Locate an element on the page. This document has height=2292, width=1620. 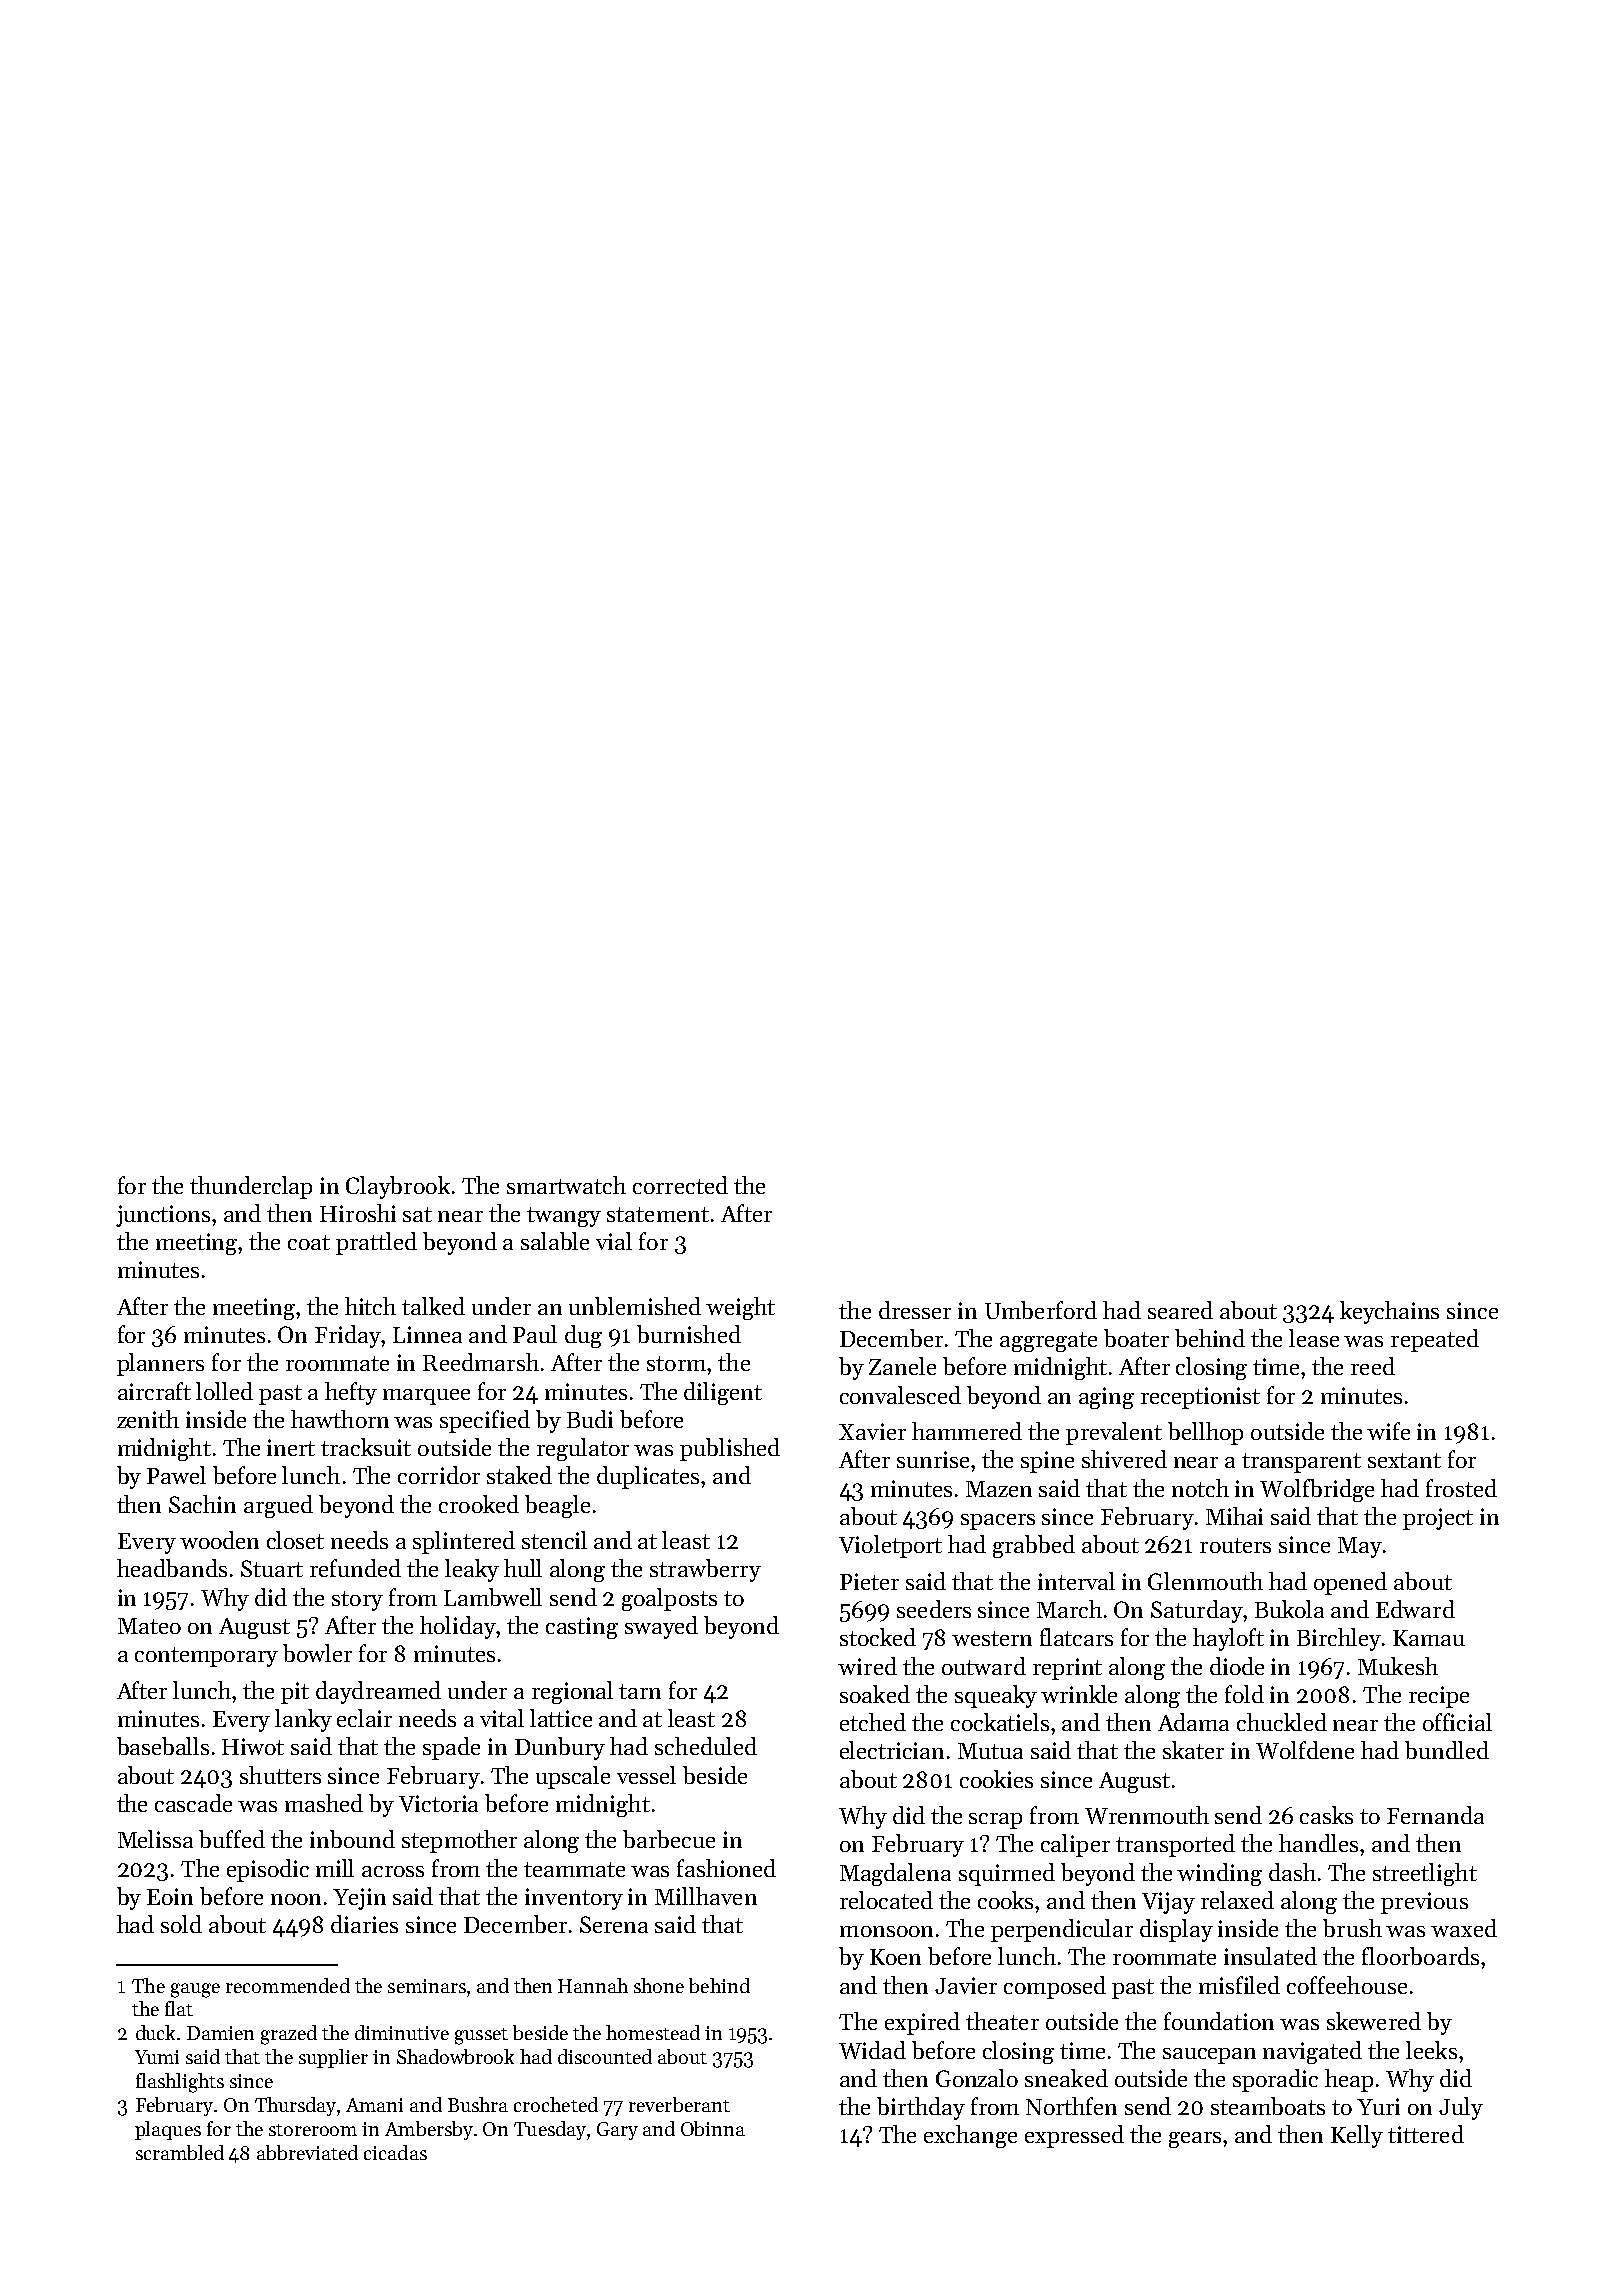
Yumi is located at coordinates (157, 2057).
